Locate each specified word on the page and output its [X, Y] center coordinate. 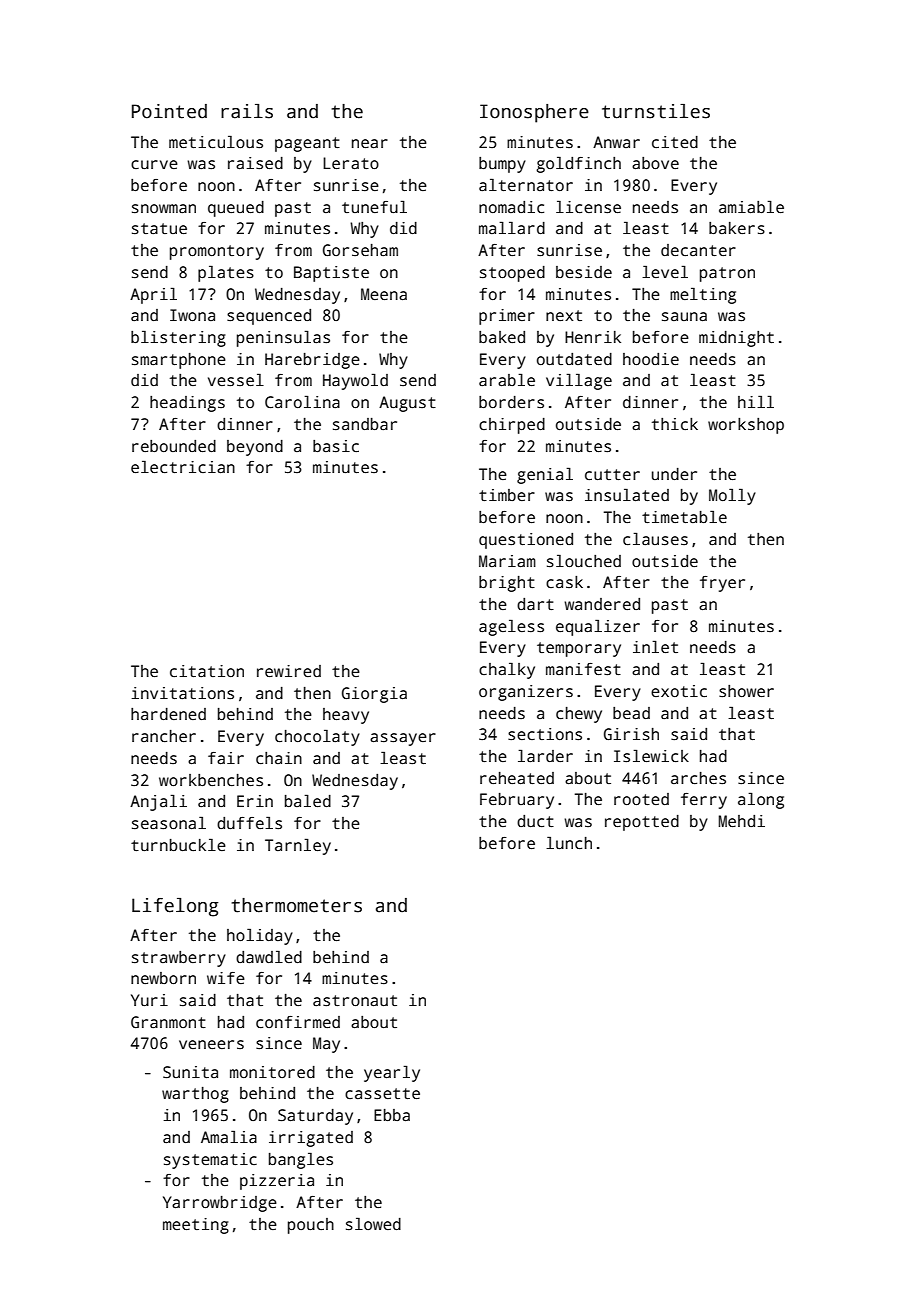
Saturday [315, 1117]
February [517, 801]
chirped [512, 426]
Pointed [169, 111]
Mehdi [742, 821]
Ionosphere [534, 113]
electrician [183, 467]
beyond [255, 448]
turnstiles [656, 111]
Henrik [593, 337]
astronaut [355, 1001]
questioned [526, 541]
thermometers [297, 905]
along [761, 800]
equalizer [598, 627]
